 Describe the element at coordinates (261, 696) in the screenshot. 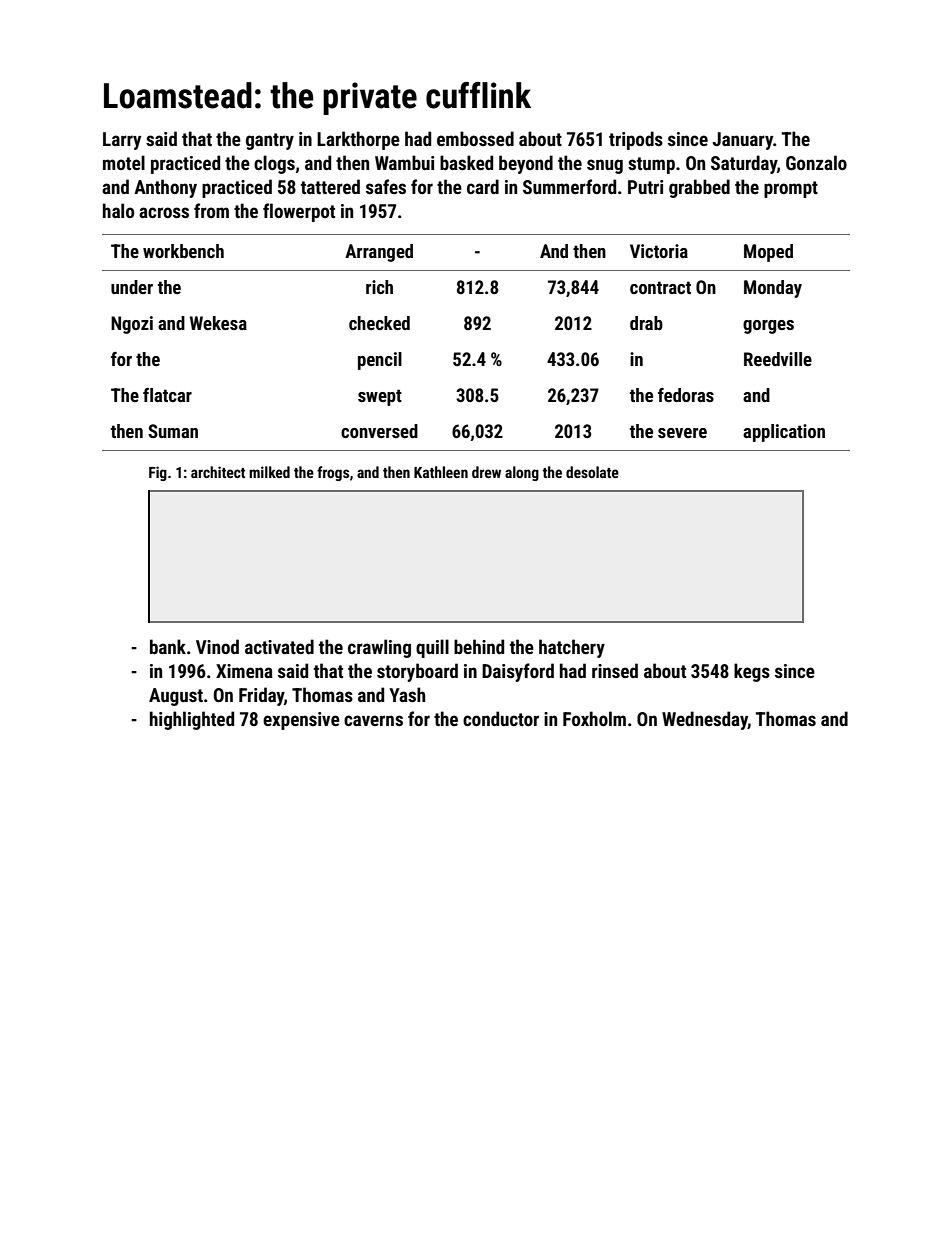

I see `Friday` at that location.
